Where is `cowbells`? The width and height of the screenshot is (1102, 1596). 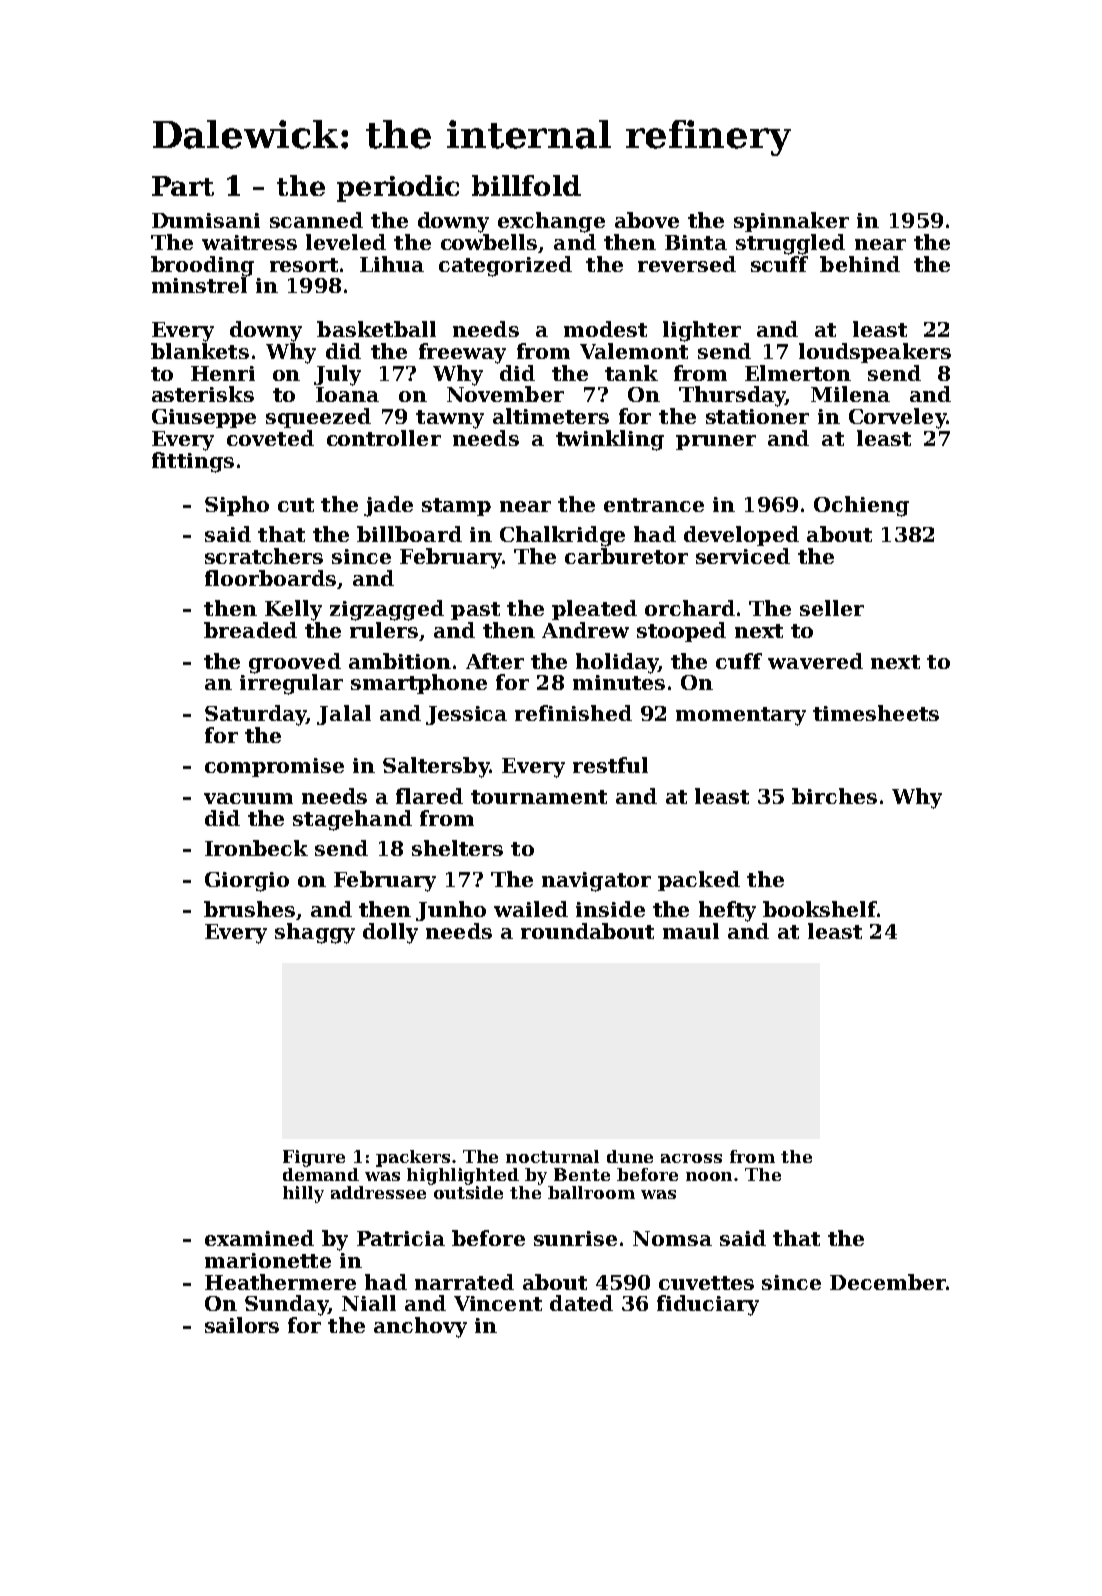
cowbells is located at coordinates (489, 242).
